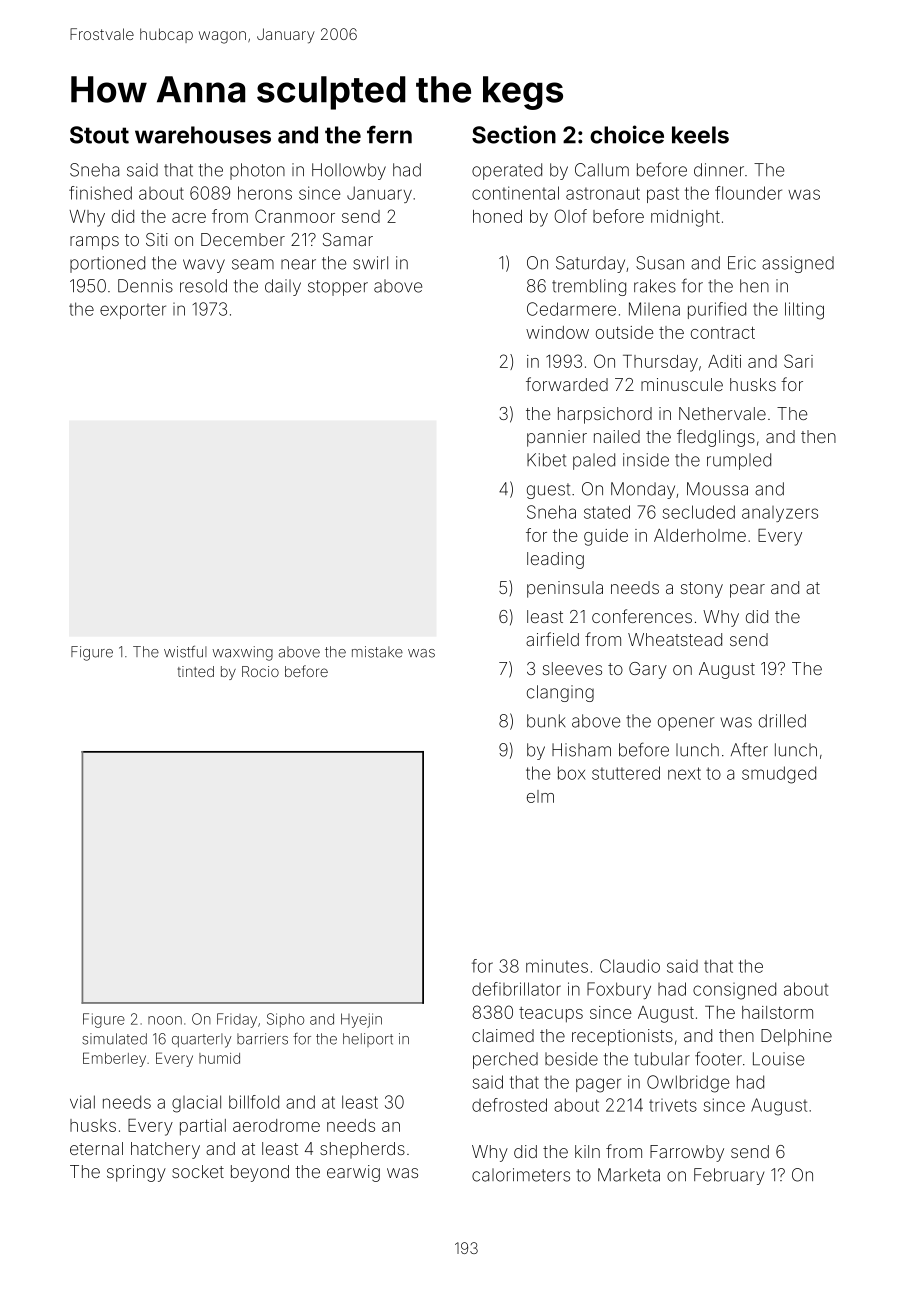 The width and height of the page is (908, 1316). What do you see at coordinates (729, 1176) in the page?
I see `February` at bounding box center [729, 1176].
